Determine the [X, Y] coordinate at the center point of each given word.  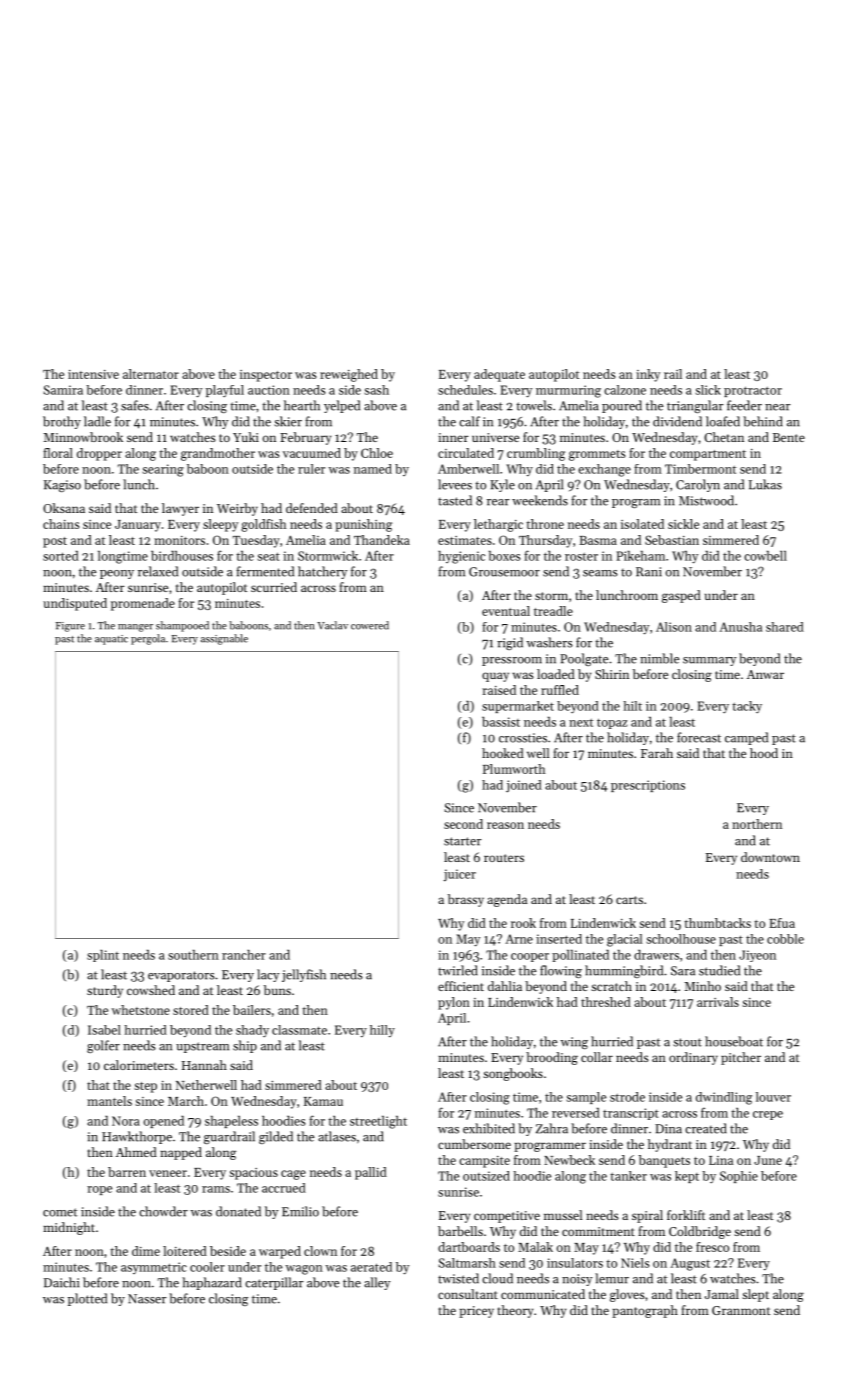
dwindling [724, 1098]
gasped [681, 596]
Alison [674, 627]
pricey [476, 1312]
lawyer [180, 509]
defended [312, 508]
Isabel [104, 1030]
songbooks [513, 1074]
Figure [70, 627]
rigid [510, 643]
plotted [87, 1299]
